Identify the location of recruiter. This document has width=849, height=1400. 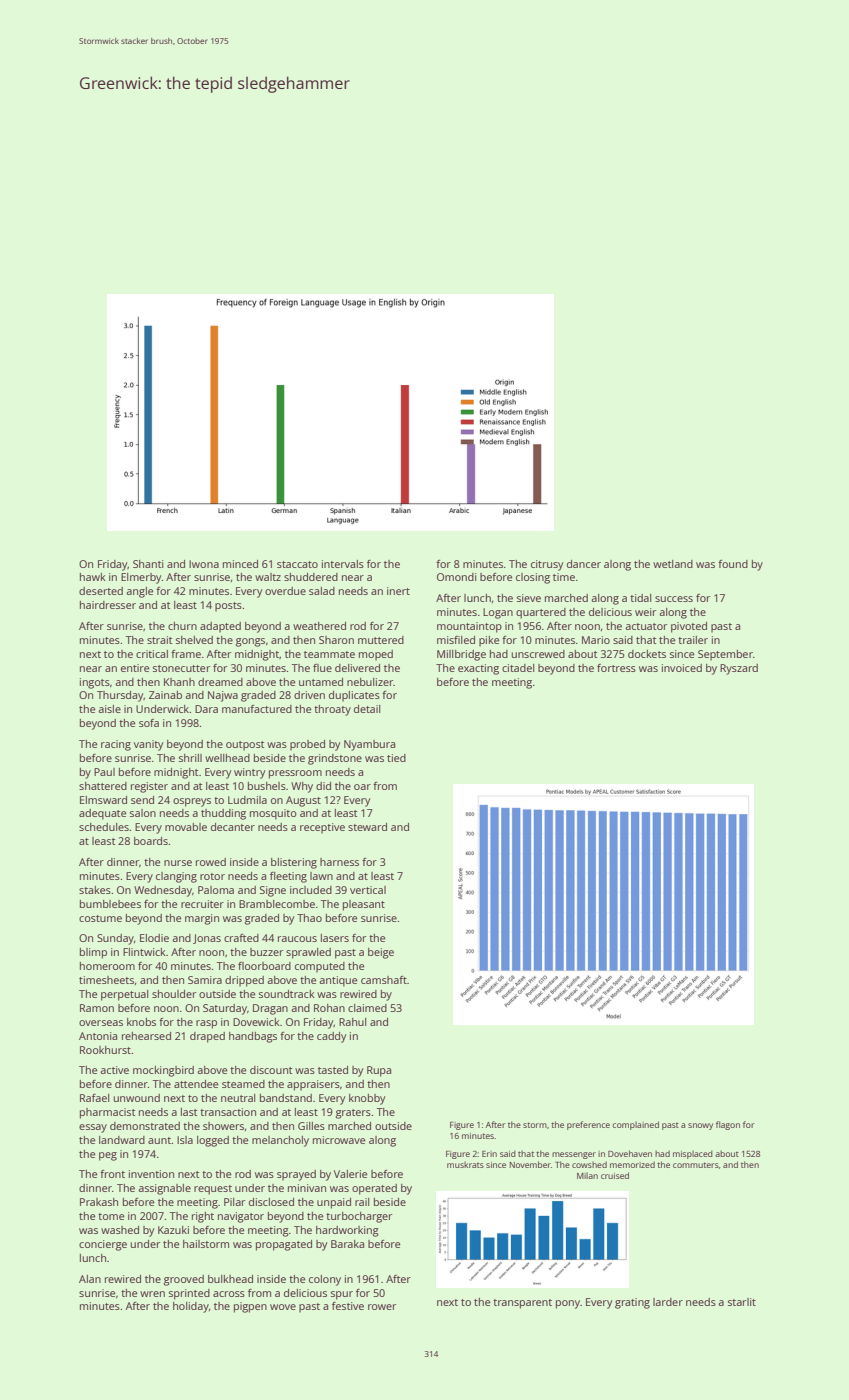
(202, 904).
